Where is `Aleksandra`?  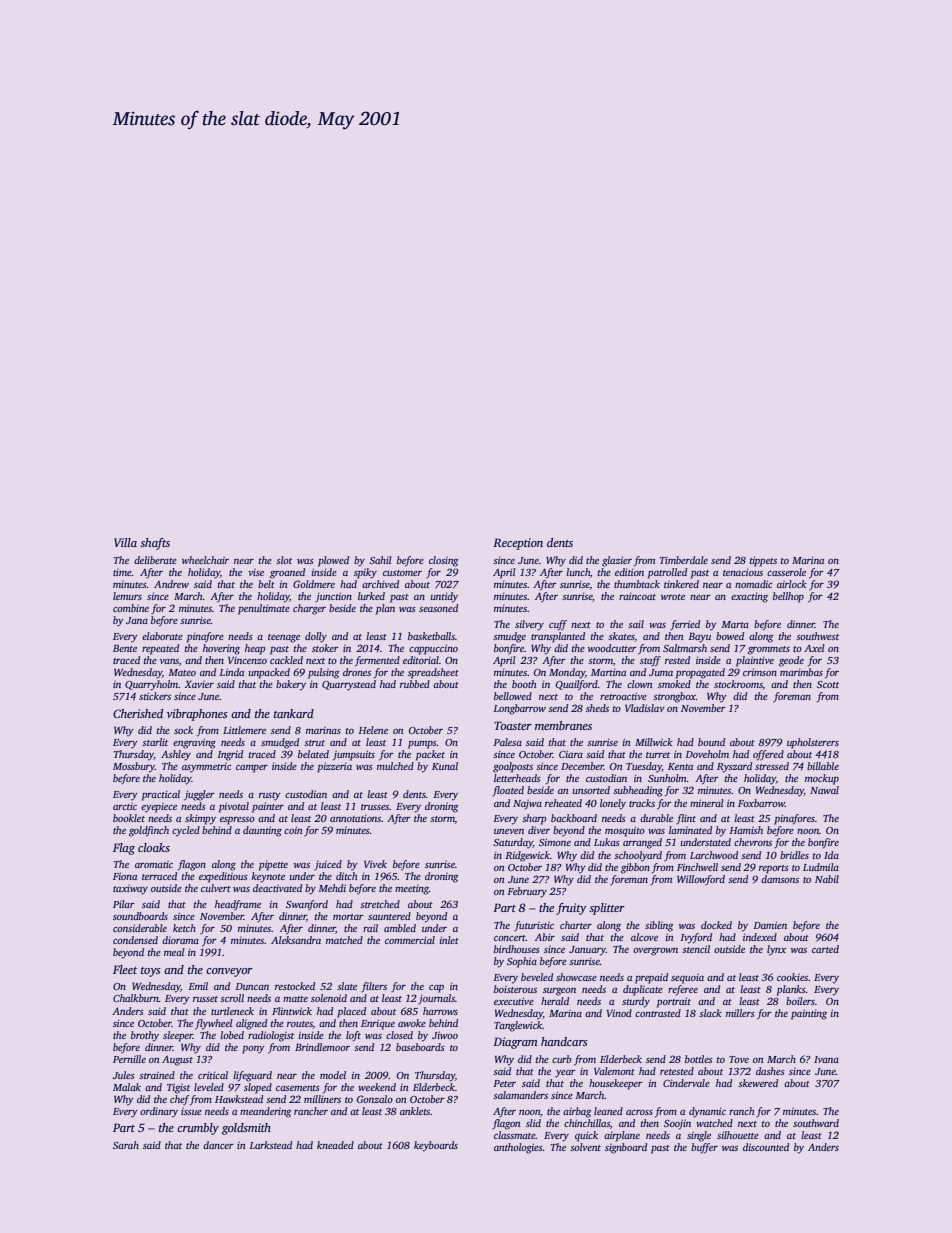 Aleksandra is located at coordinates (296, 940).
